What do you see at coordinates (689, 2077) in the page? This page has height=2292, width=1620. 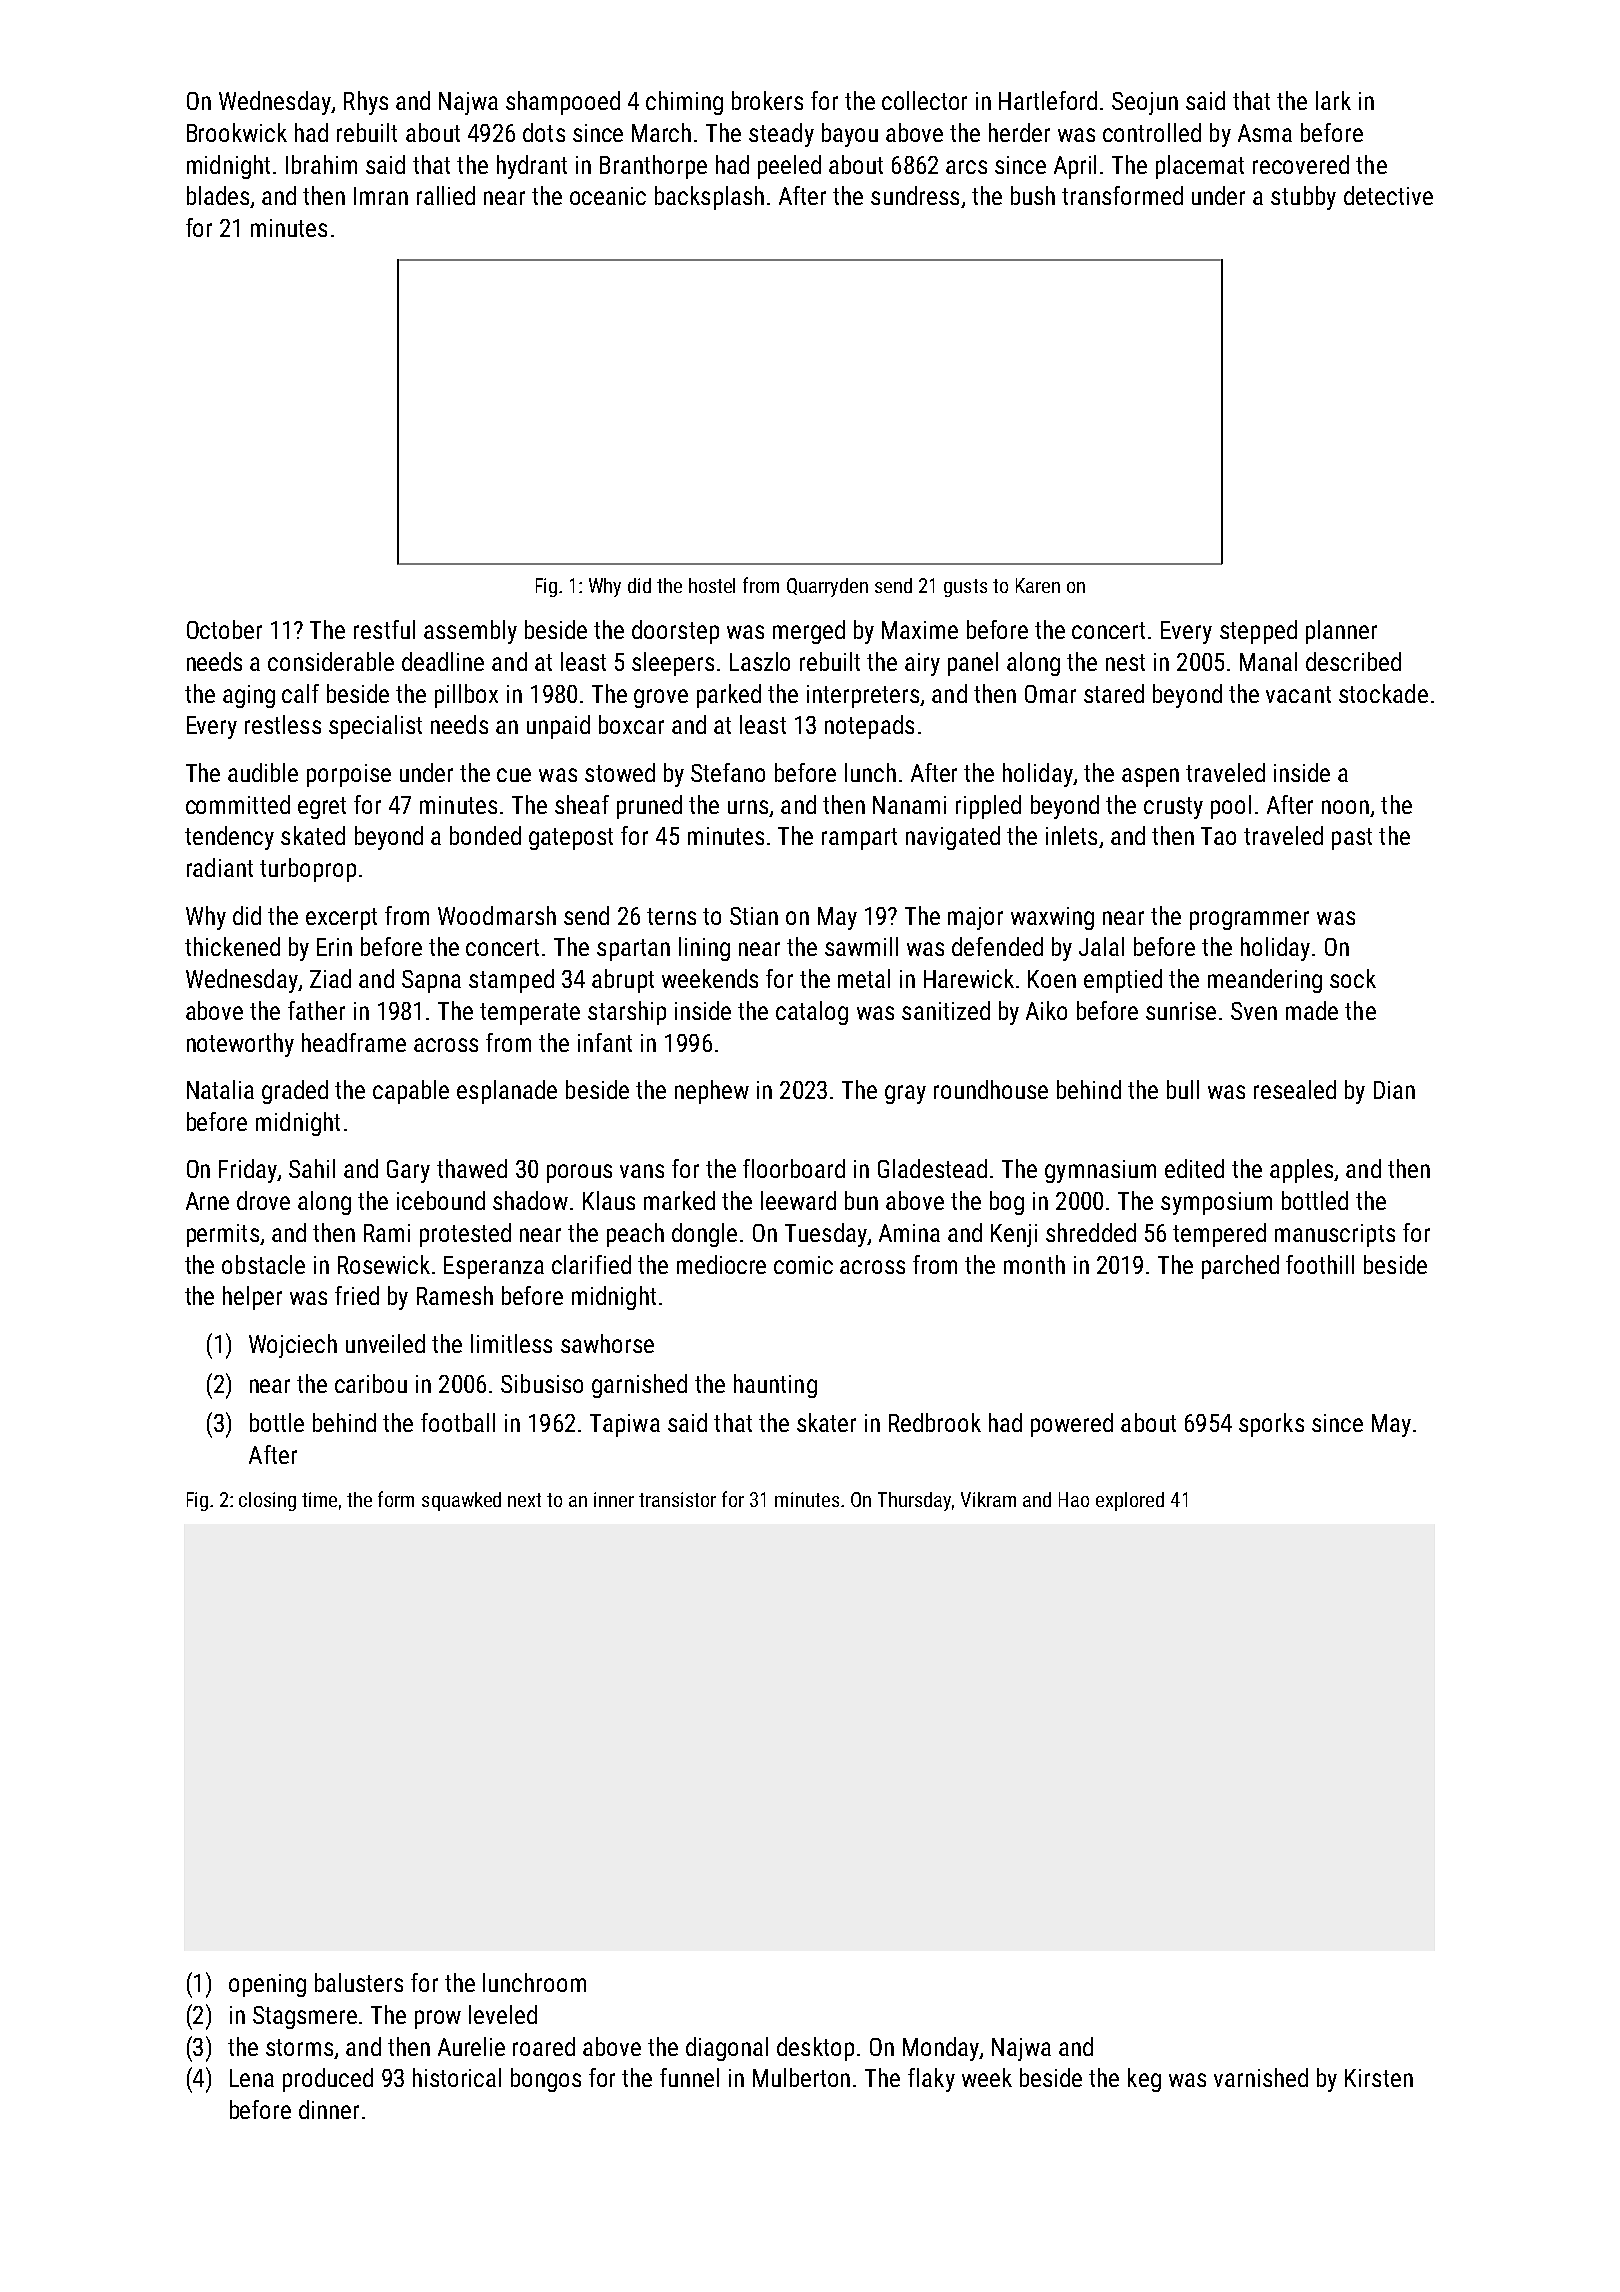 I see `funnel` at bounding box center [689, 2077].
